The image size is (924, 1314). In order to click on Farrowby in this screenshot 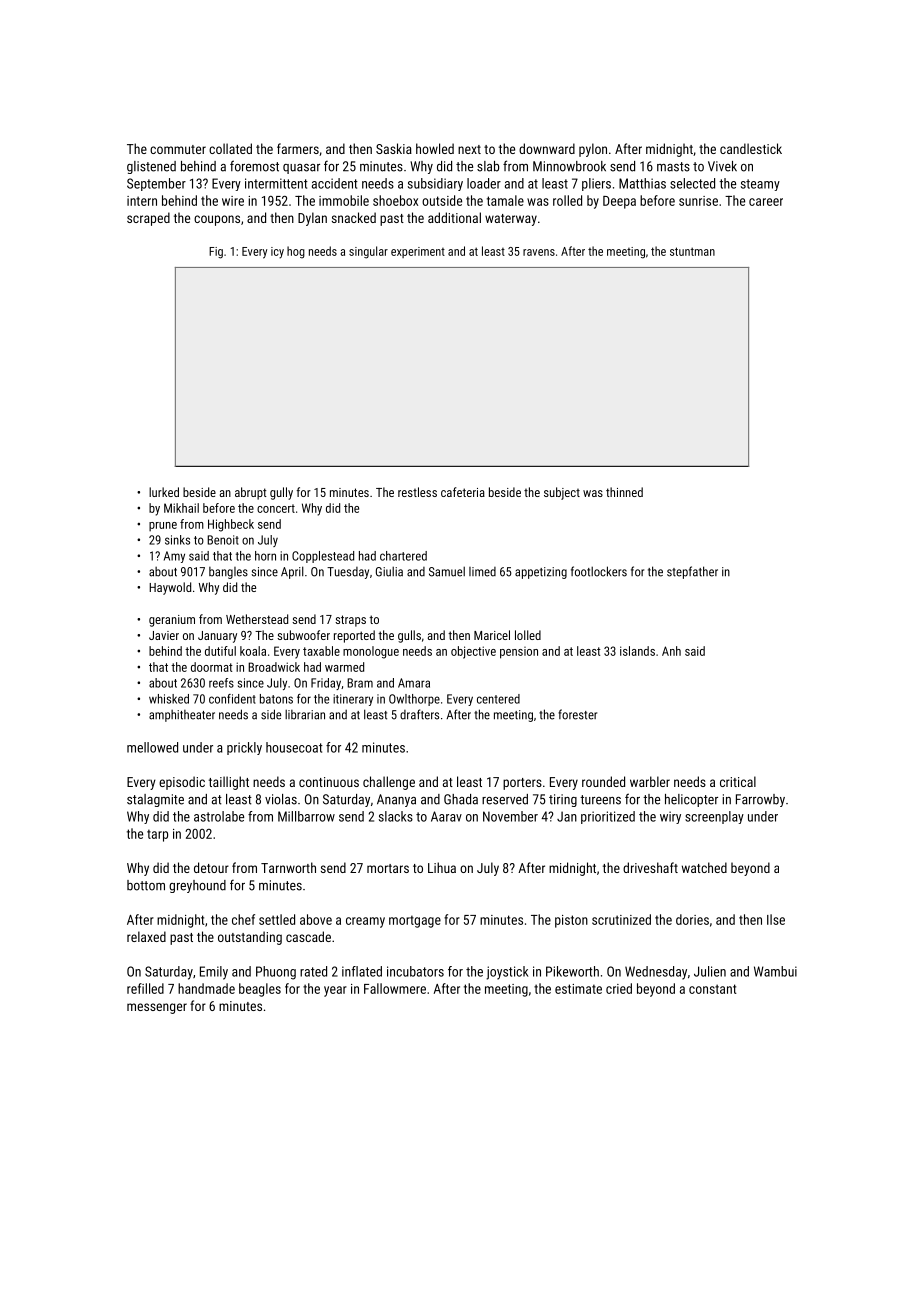, I will do `click(760, 800)`.
